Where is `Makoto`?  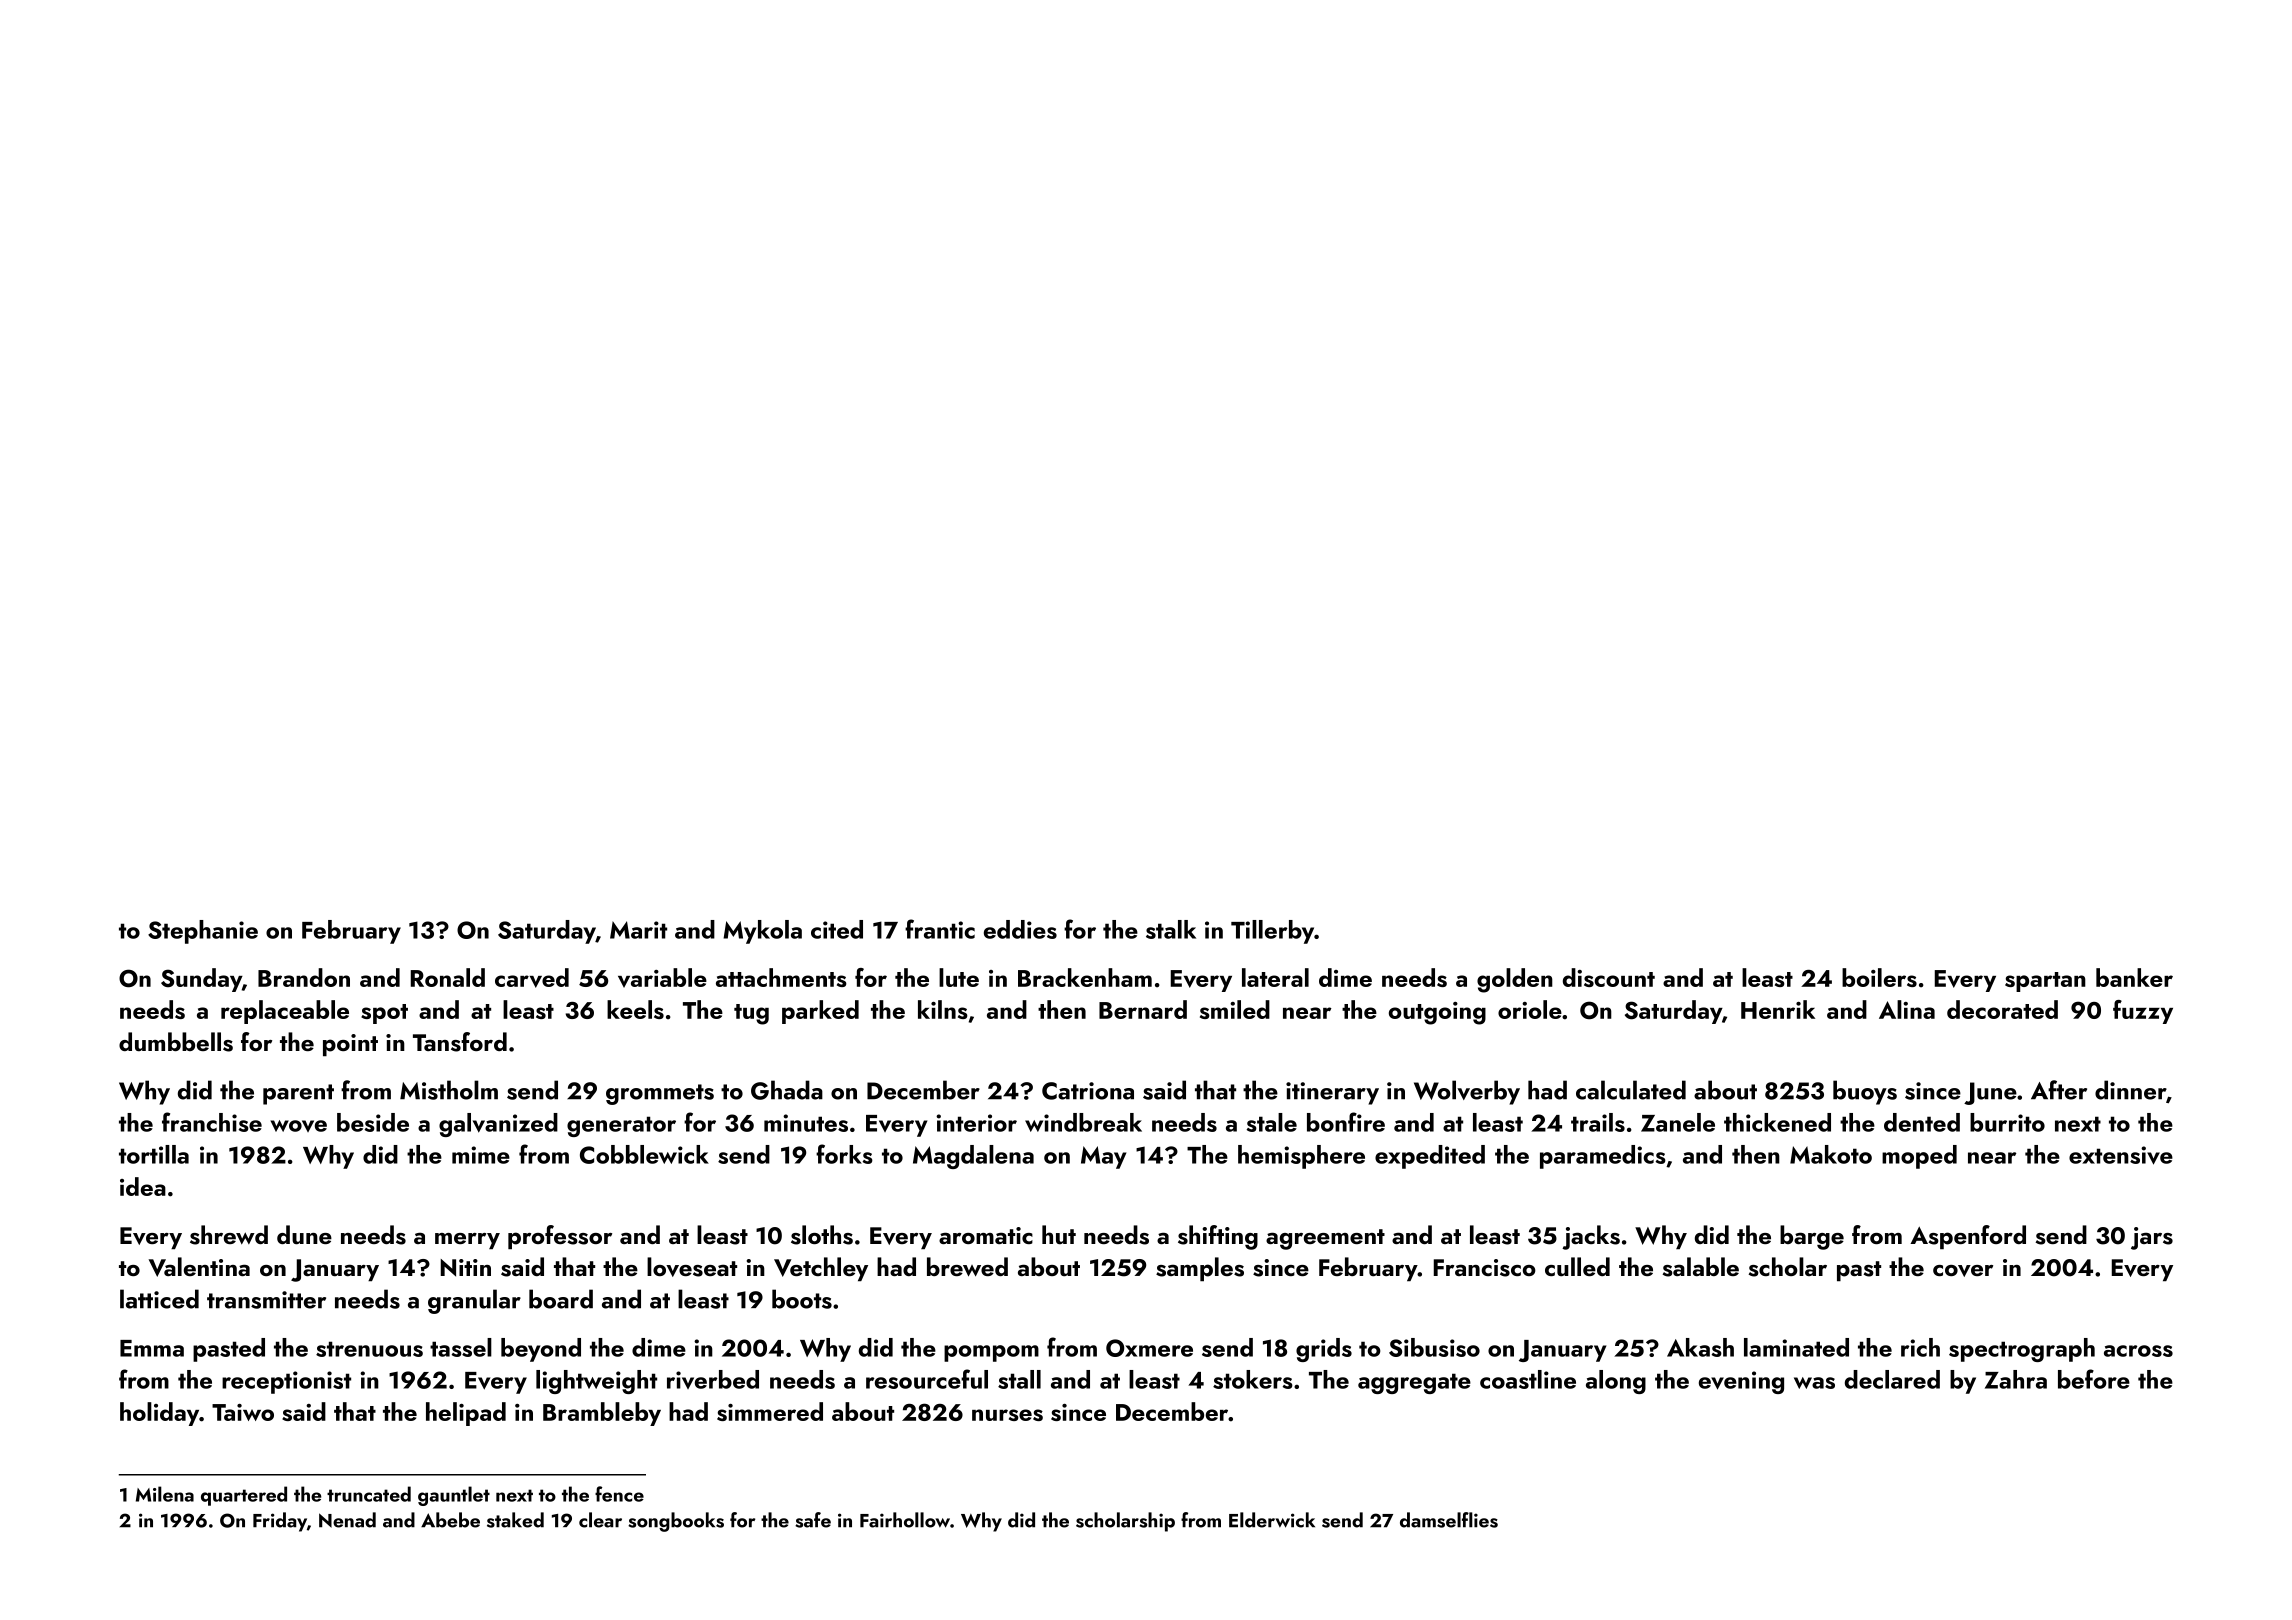 Makoto is located at coordinates (1831, 1154).
